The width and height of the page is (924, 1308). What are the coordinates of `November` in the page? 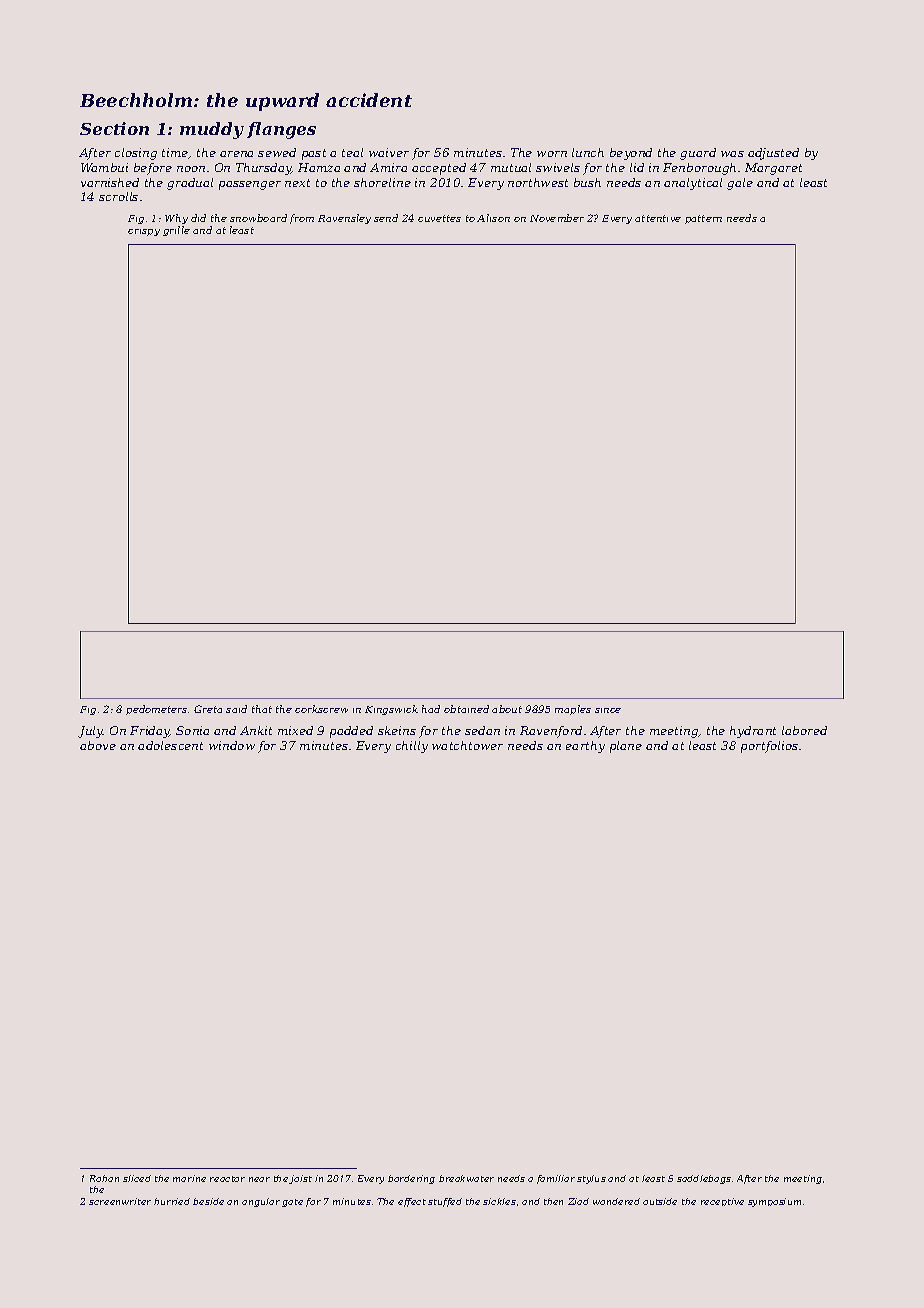 It's located at (557, 218).
